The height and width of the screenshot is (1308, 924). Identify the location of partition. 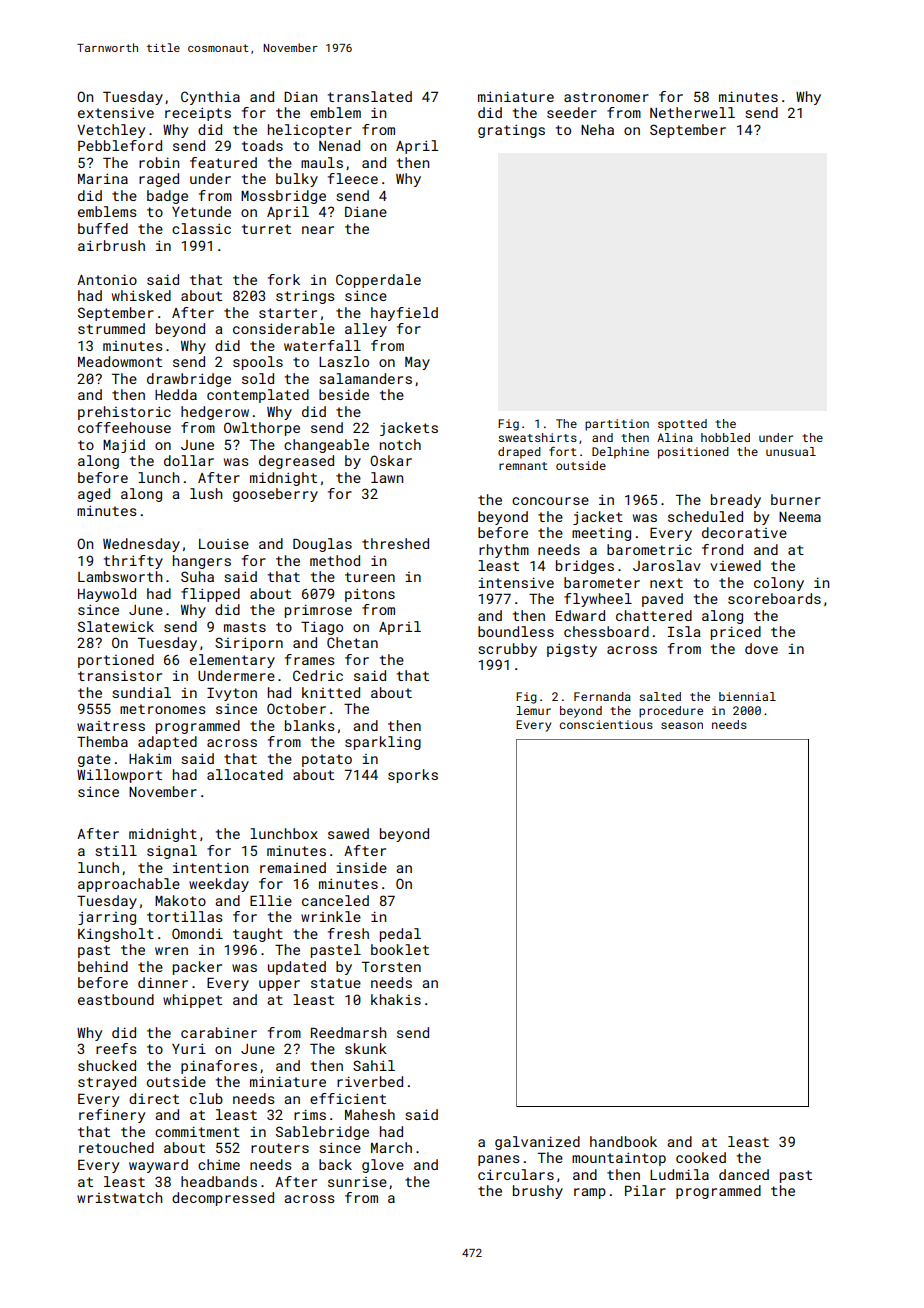
(617, 425).
